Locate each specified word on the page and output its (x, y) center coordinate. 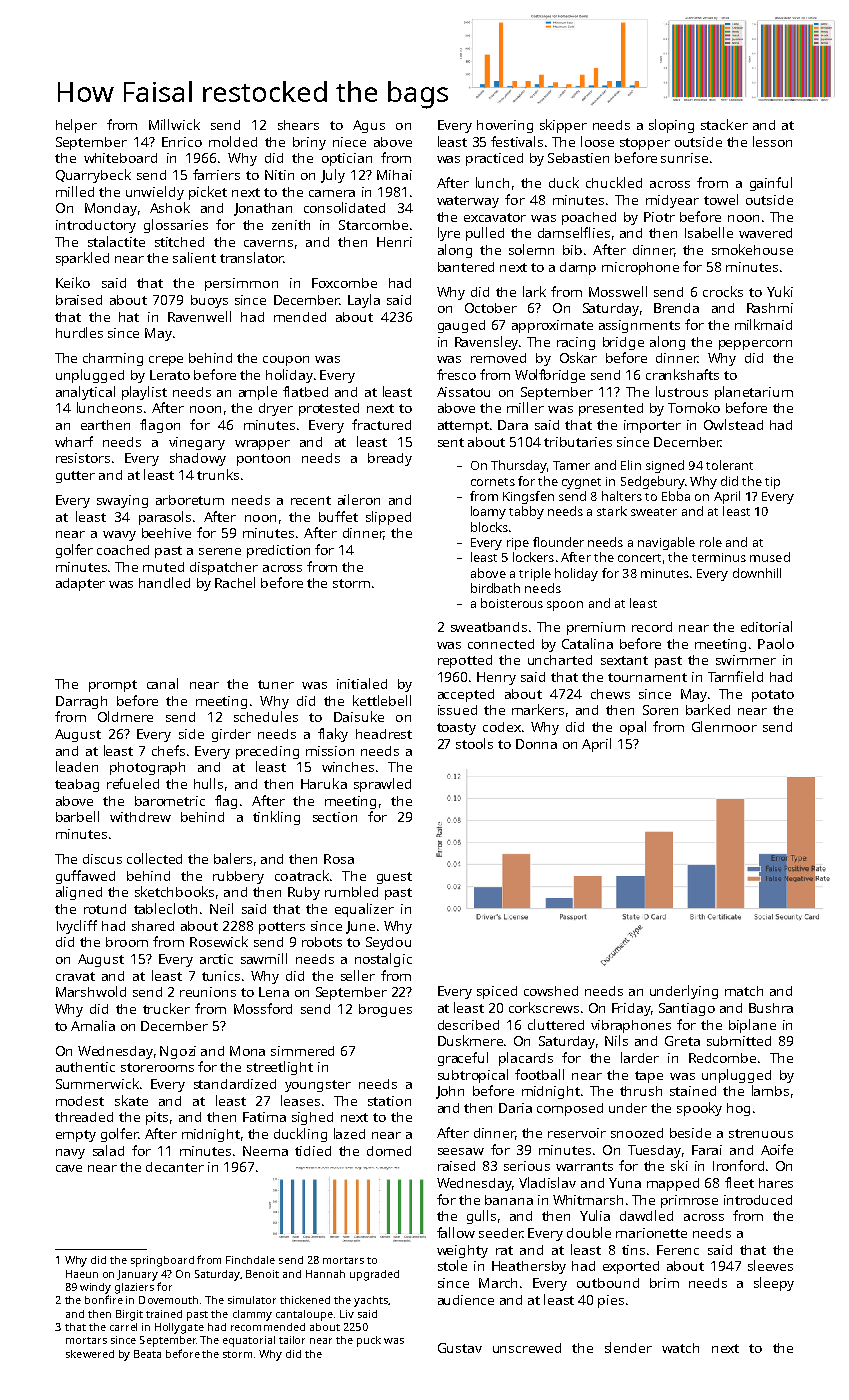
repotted (465, 661)
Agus (369, 126)
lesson (772, 141)
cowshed (551, 991)
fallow (456, 1232)
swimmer (746, 660)
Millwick (174, 124)
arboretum (190, 500)
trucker (166, 1008)
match (744, 991)
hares (776, 1183)
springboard (162, 1261)
